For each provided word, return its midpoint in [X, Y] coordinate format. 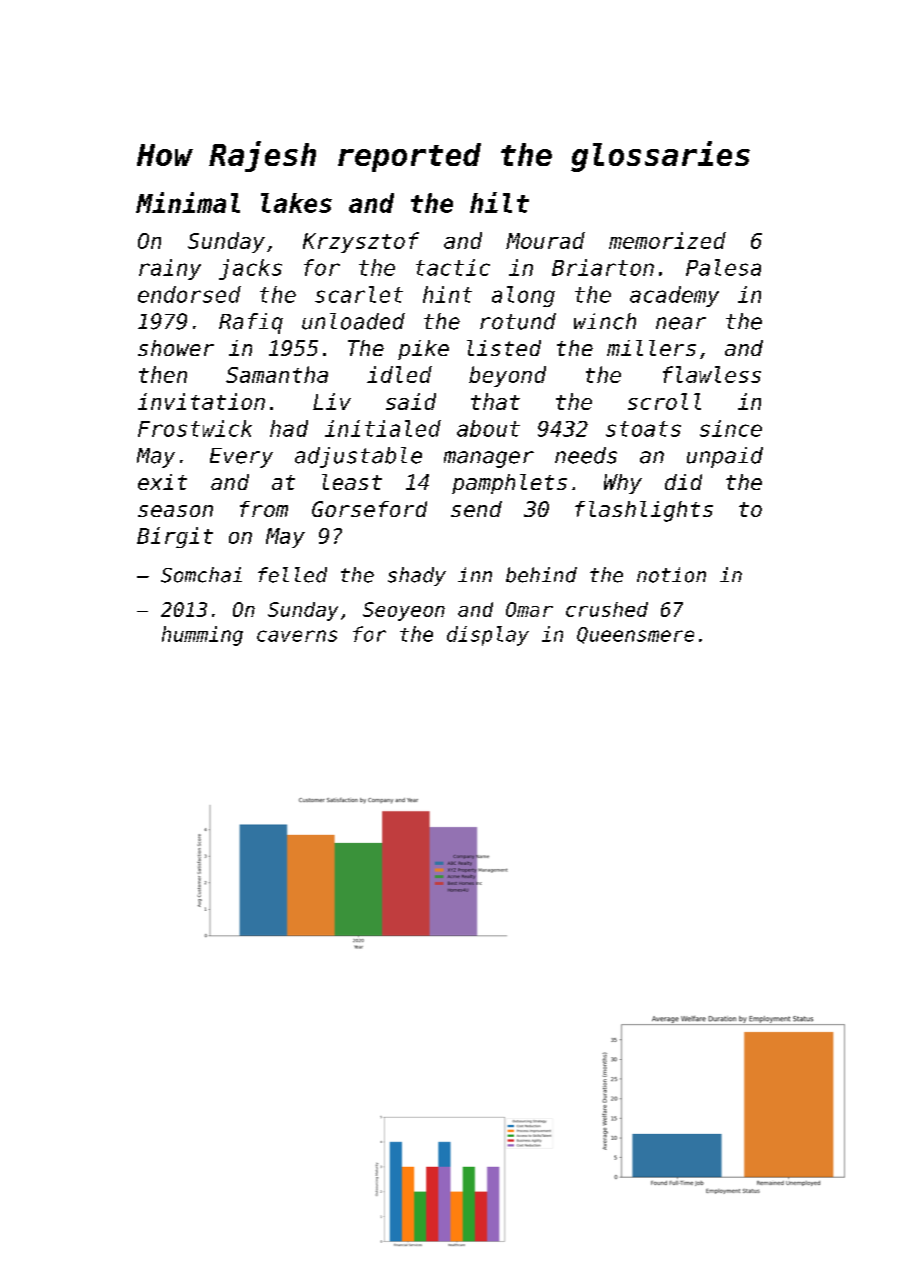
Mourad [545, 240]
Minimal [188, 202]
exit [162, 482]
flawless [712, 374]
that [495, 401]
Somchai [201, 575]
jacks [250, 269]
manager [489, 459]
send [476, 509]
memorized [667, 240]
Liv [332, 401]
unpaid [725, 457]
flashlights [644, 511]
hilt [499, 202]
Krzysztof [361, 242]
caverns [297, 636]
